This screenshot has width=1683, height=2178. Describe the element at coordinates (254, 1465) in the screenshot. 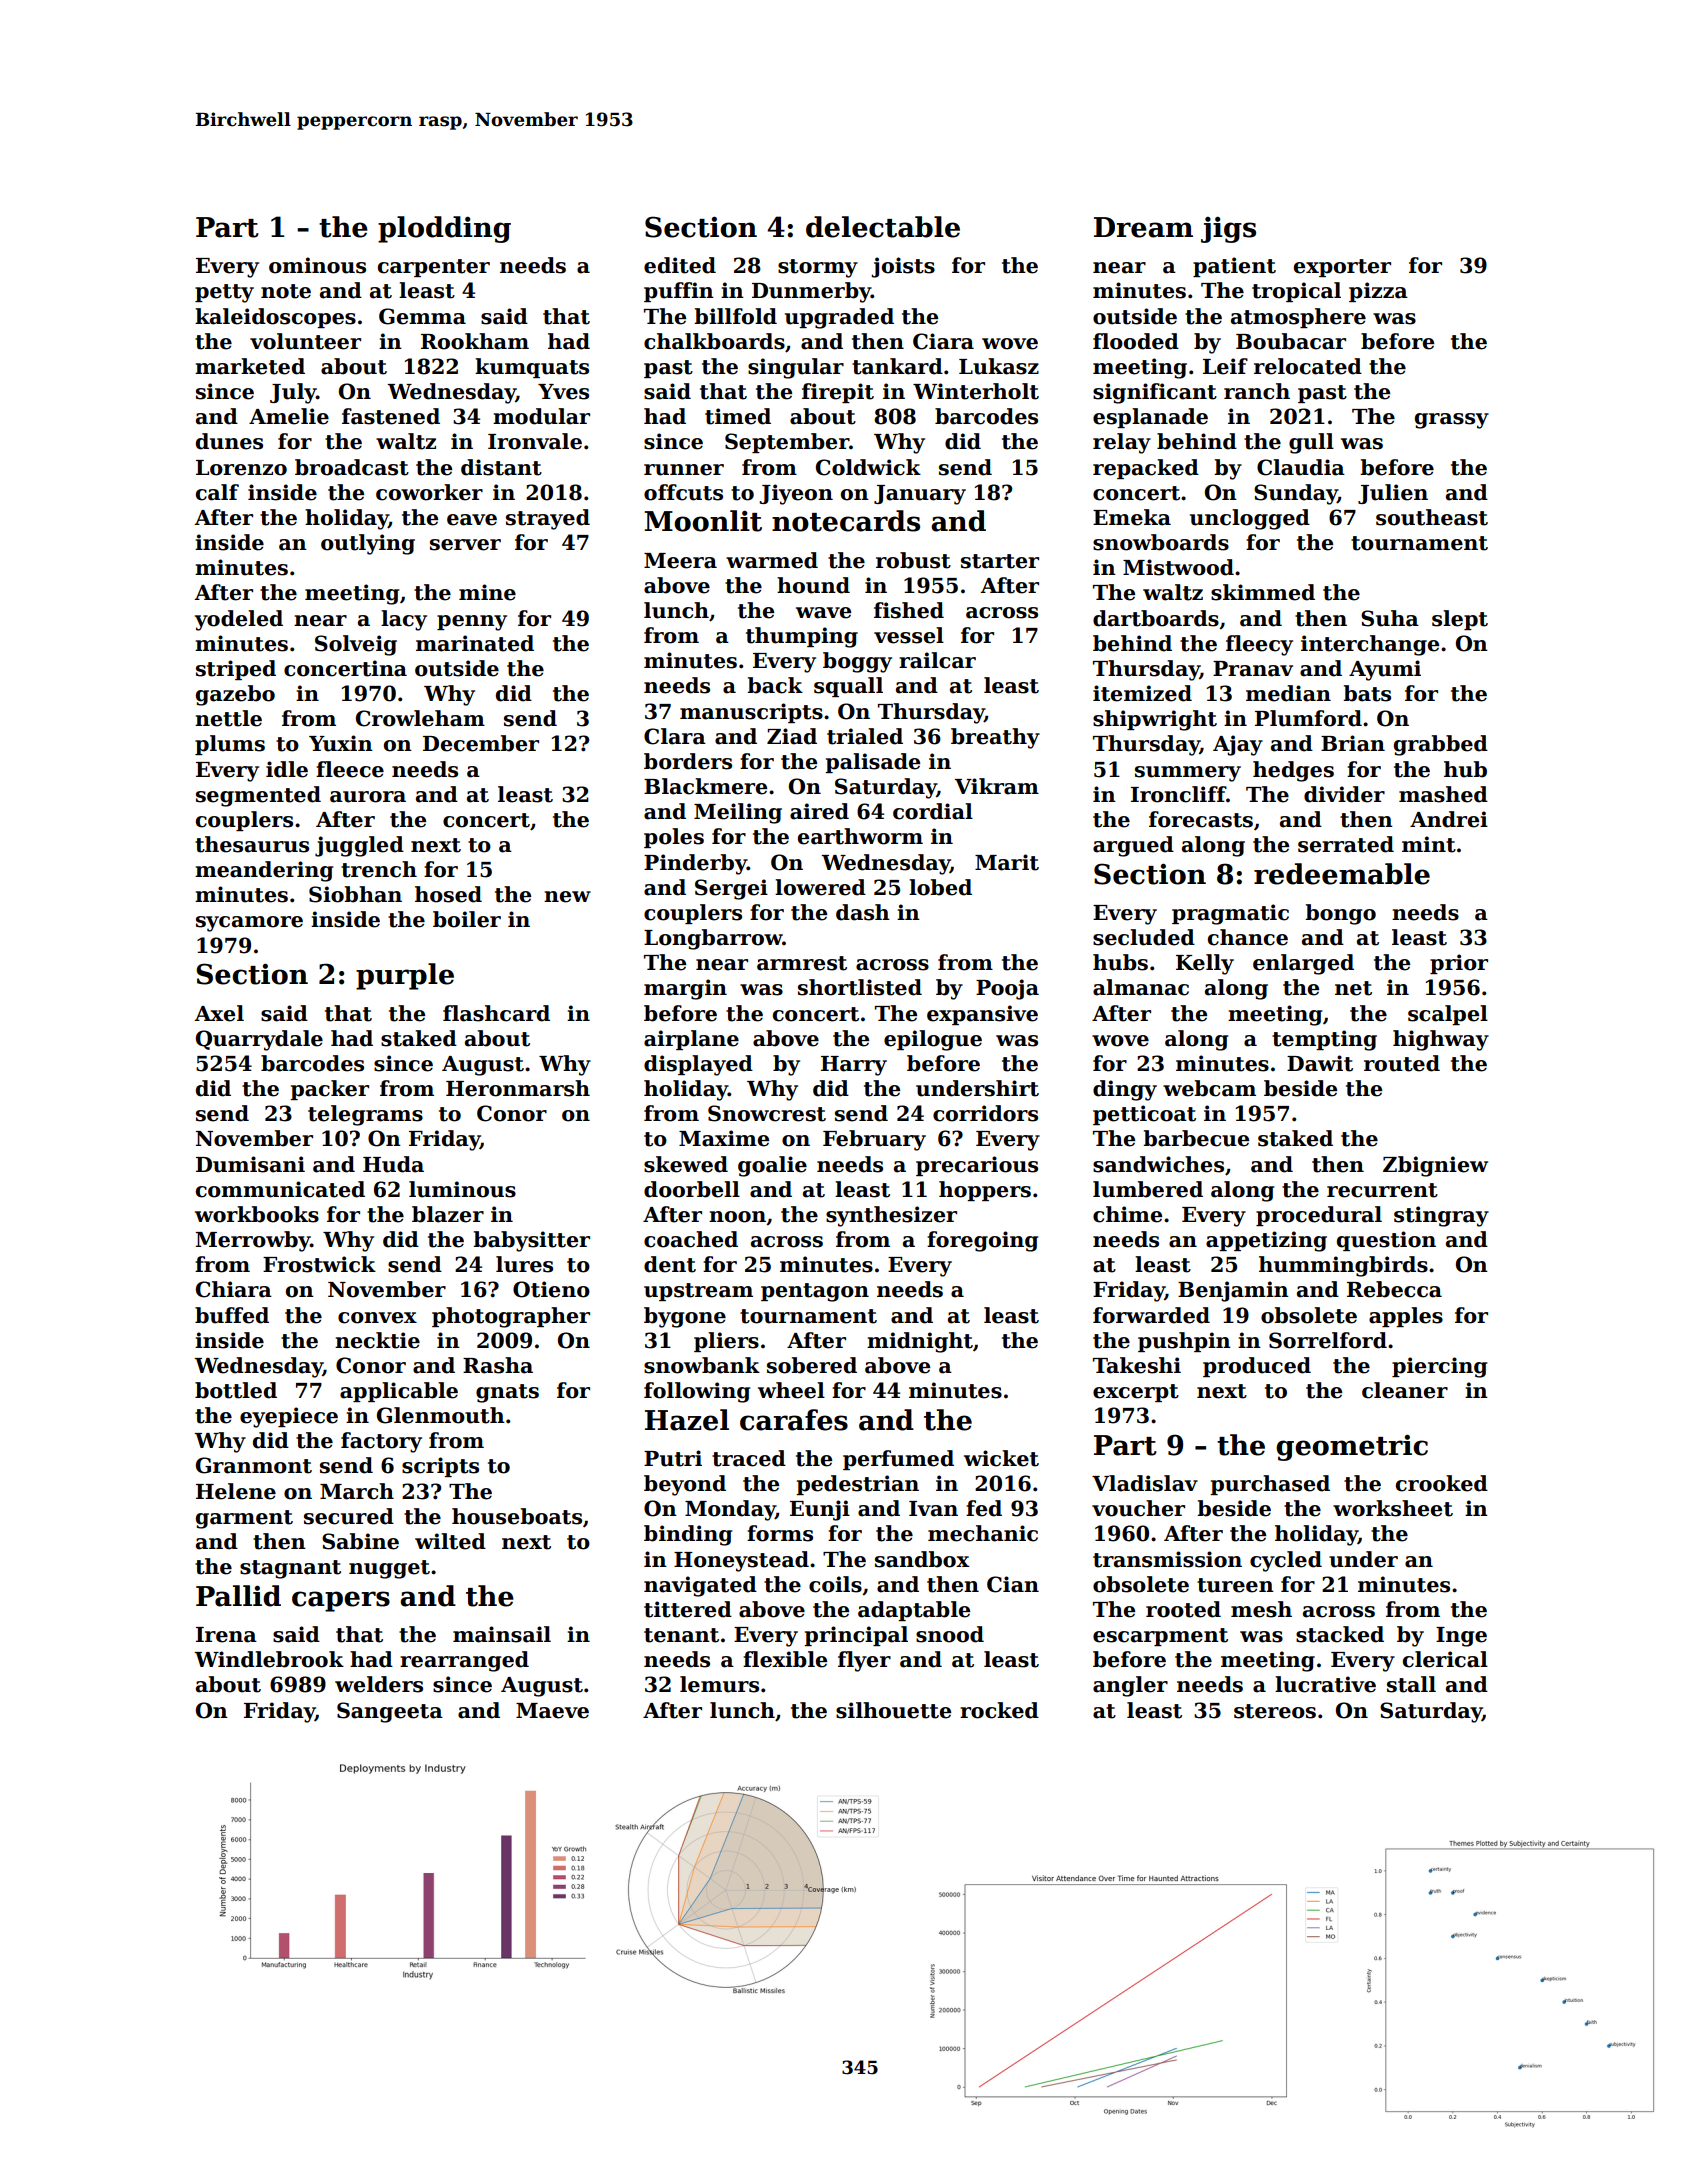

I see `Granmont` at that location.
